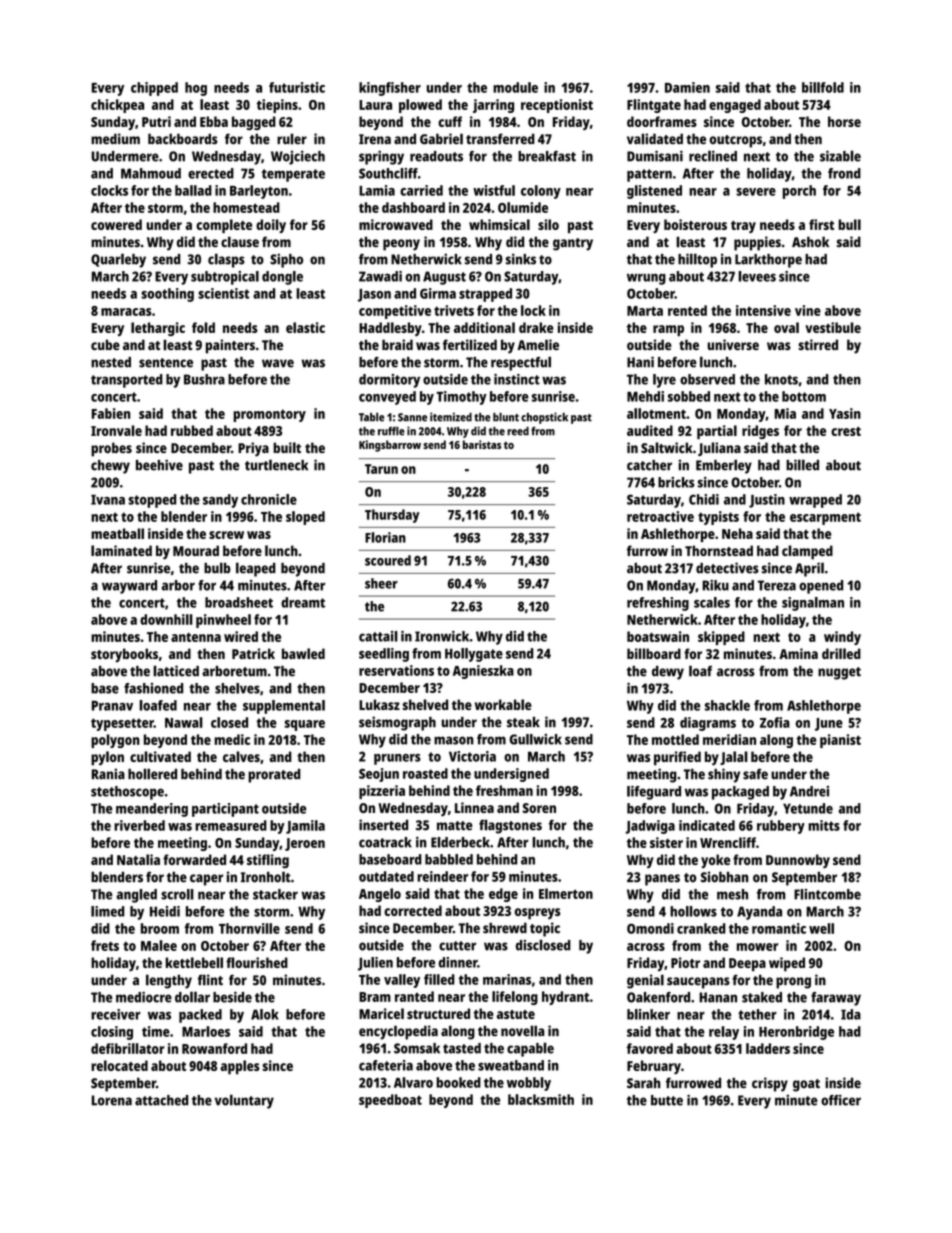  Describe the element at coordinates (808, 808) in the screenshot. I see `Yetunde` at that location.
